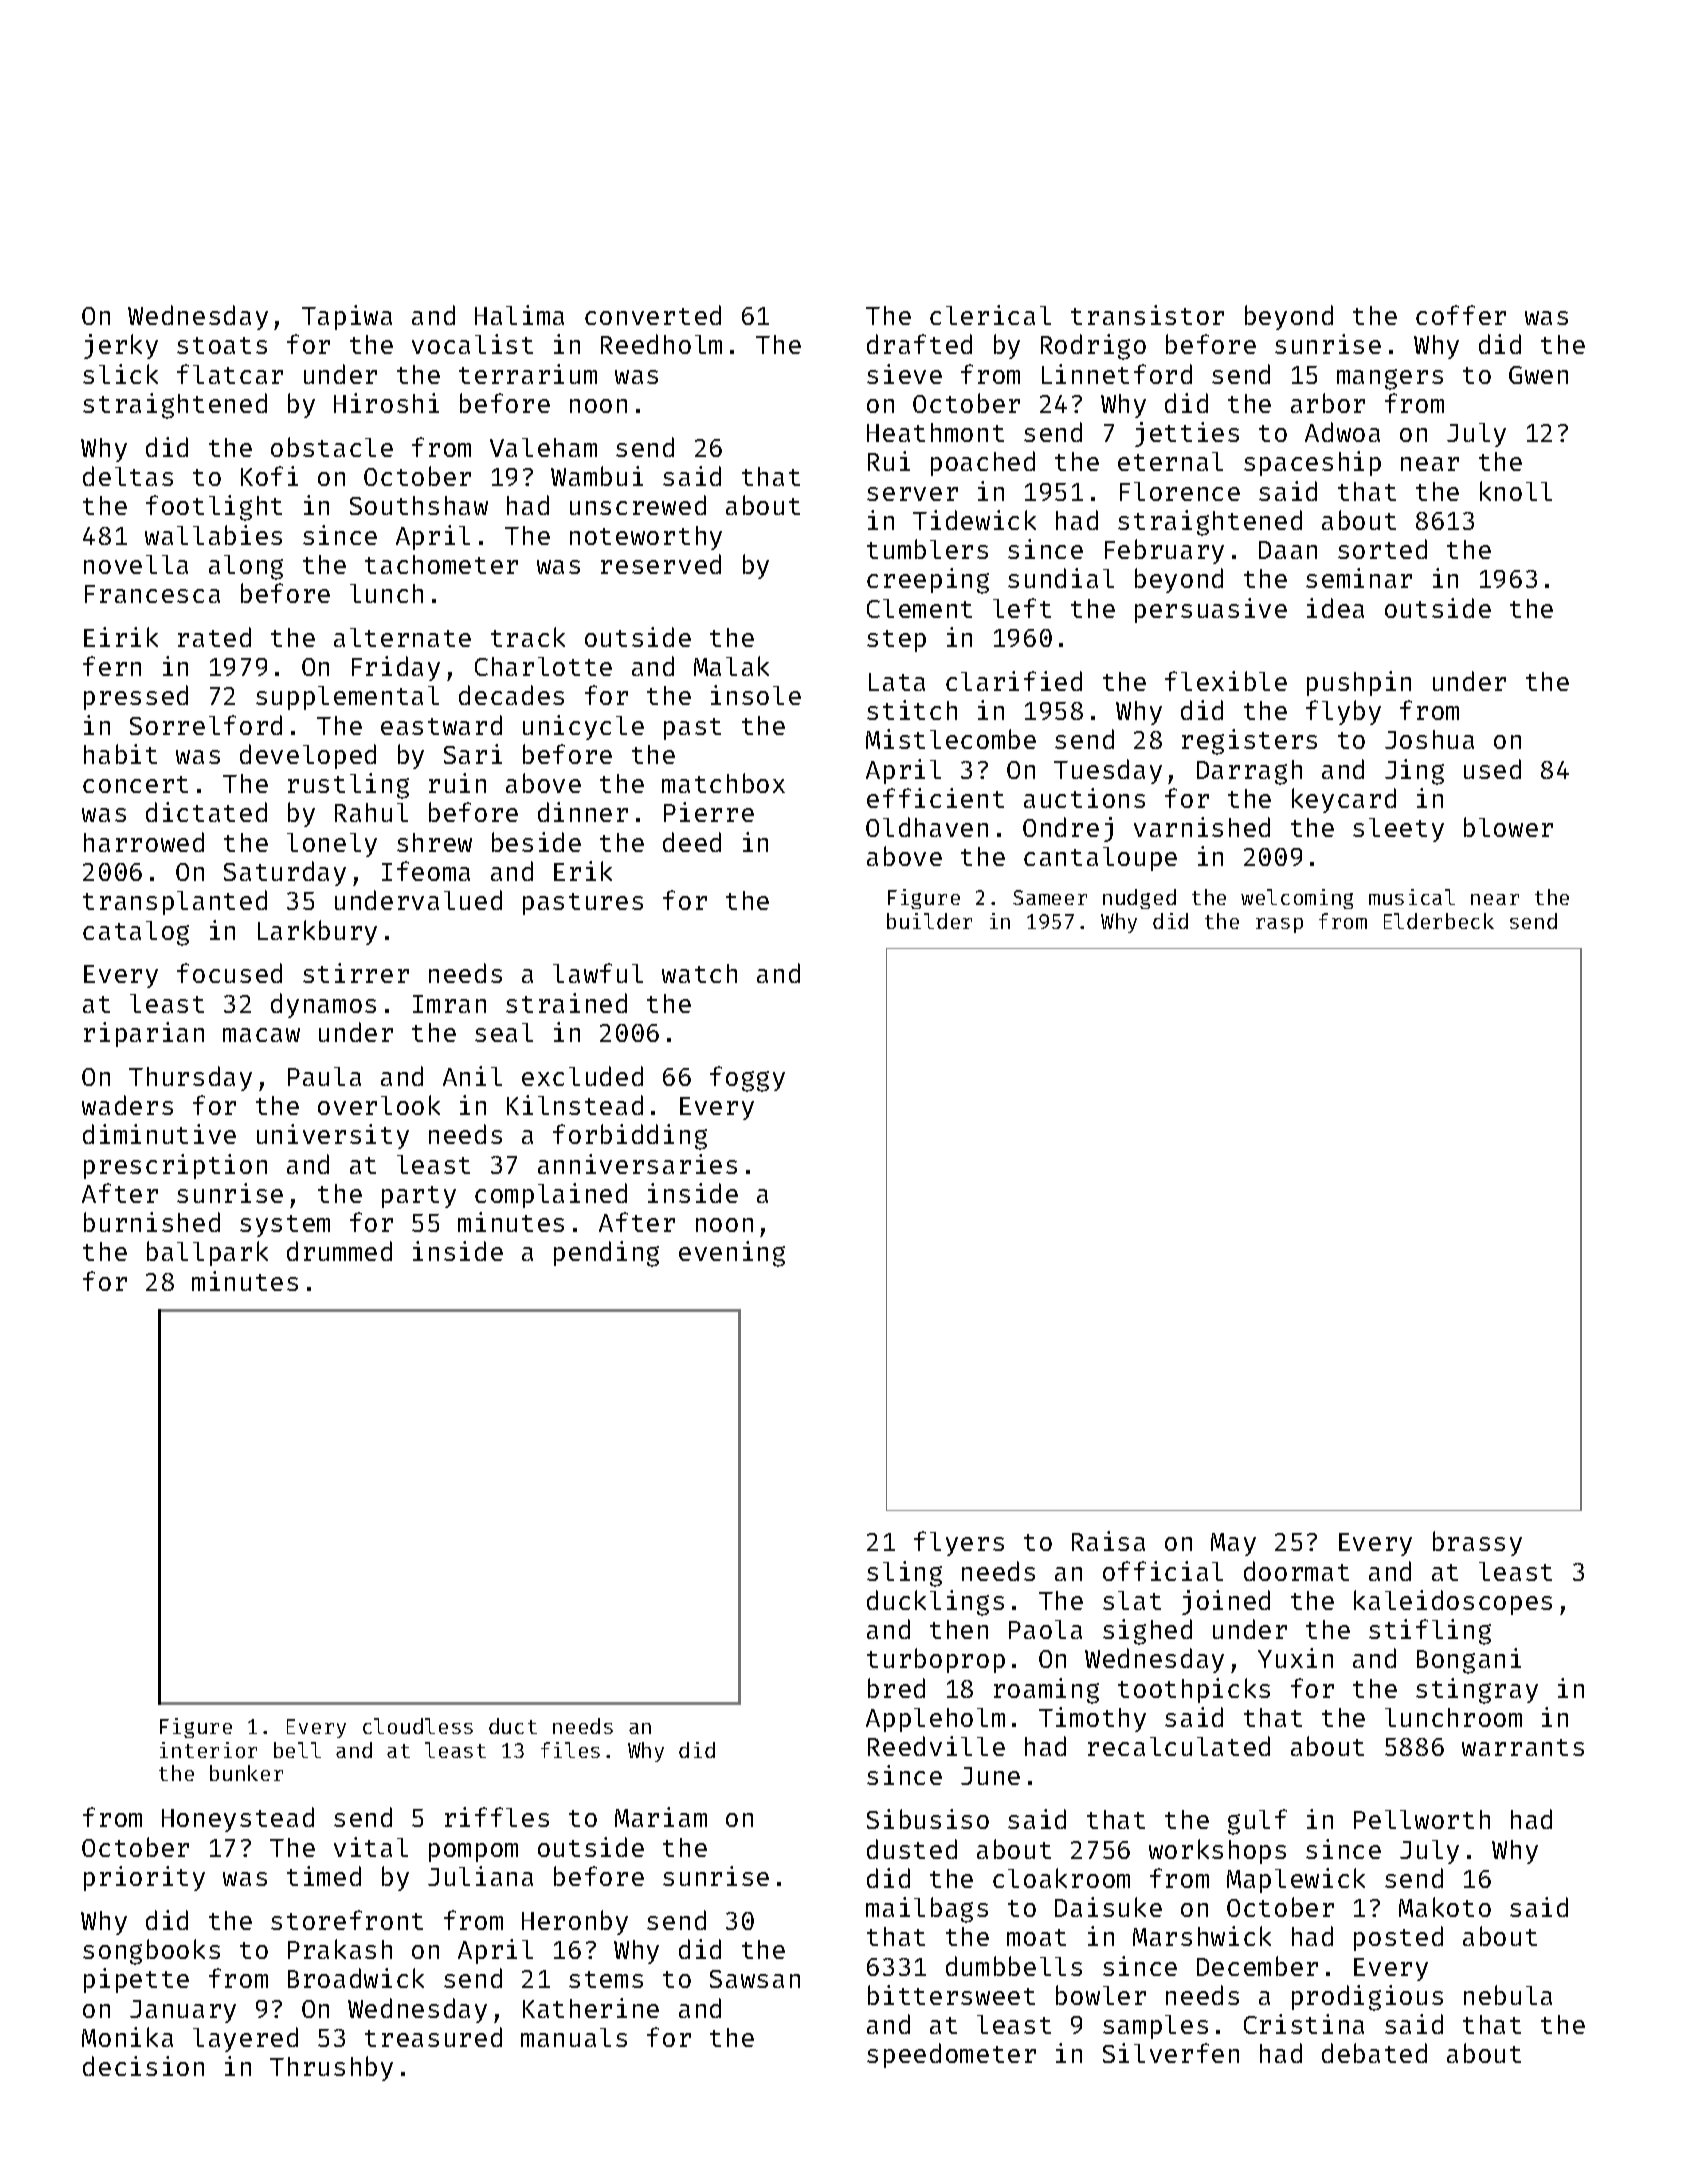  I want to click on unicycle, so click(583, 727).
